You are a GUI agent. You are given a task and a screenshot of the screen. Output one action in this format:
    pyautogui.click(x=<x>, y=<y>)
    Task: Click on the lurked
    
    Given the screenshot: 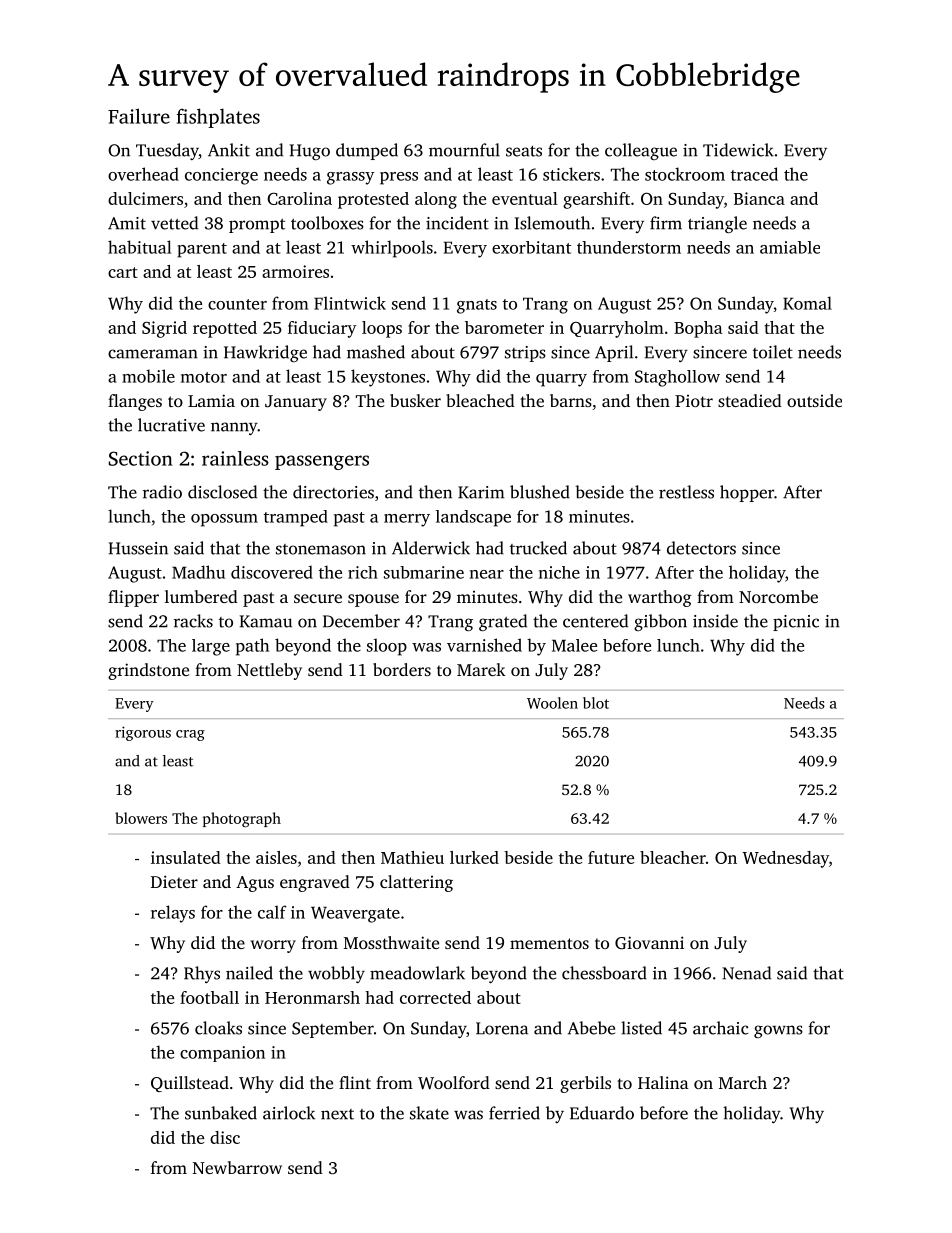 What is the action you would take?
    pyautogui.click(x=474, y=857)
